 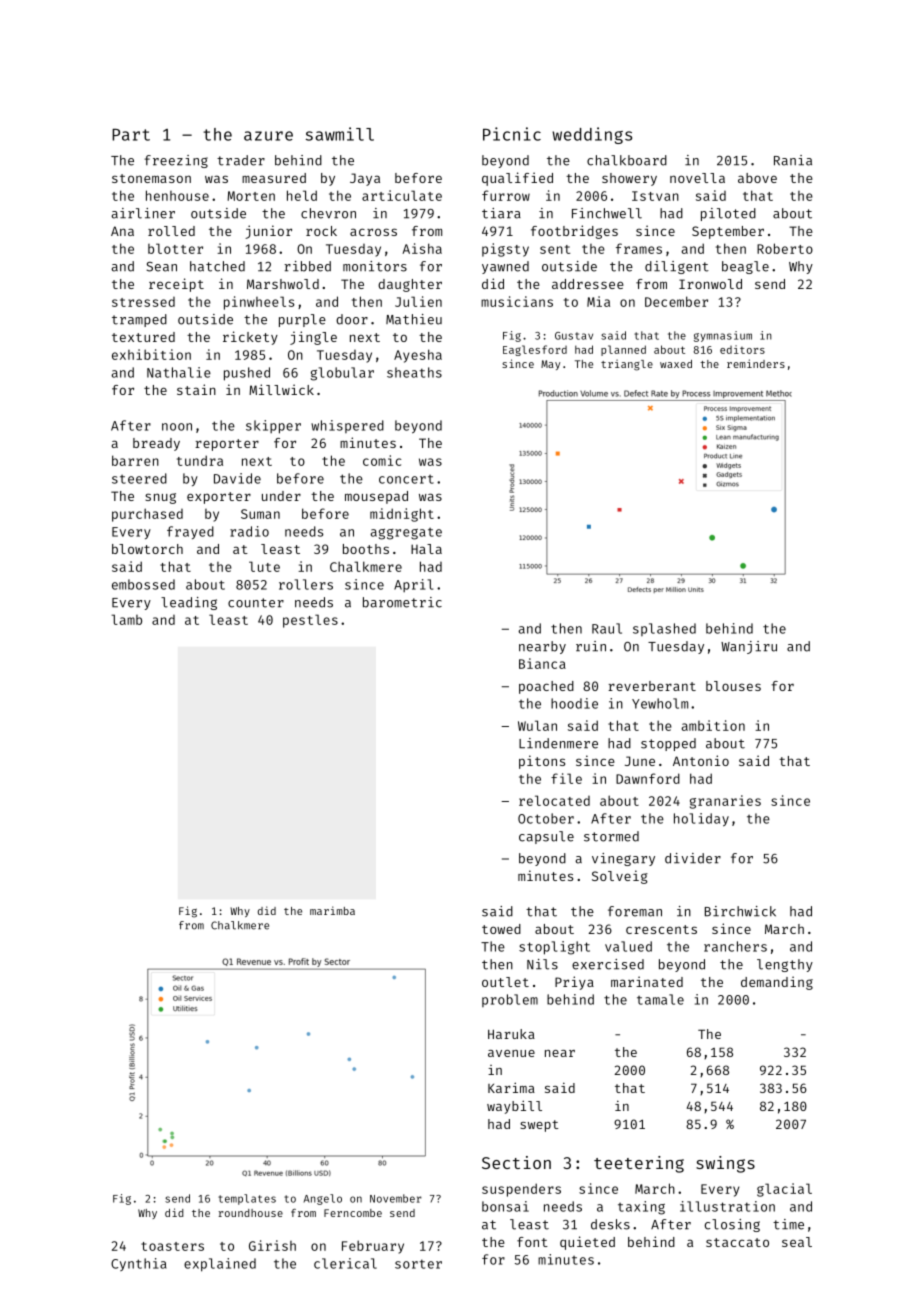 I want to click on marimba, so click(x=332, y=910).
